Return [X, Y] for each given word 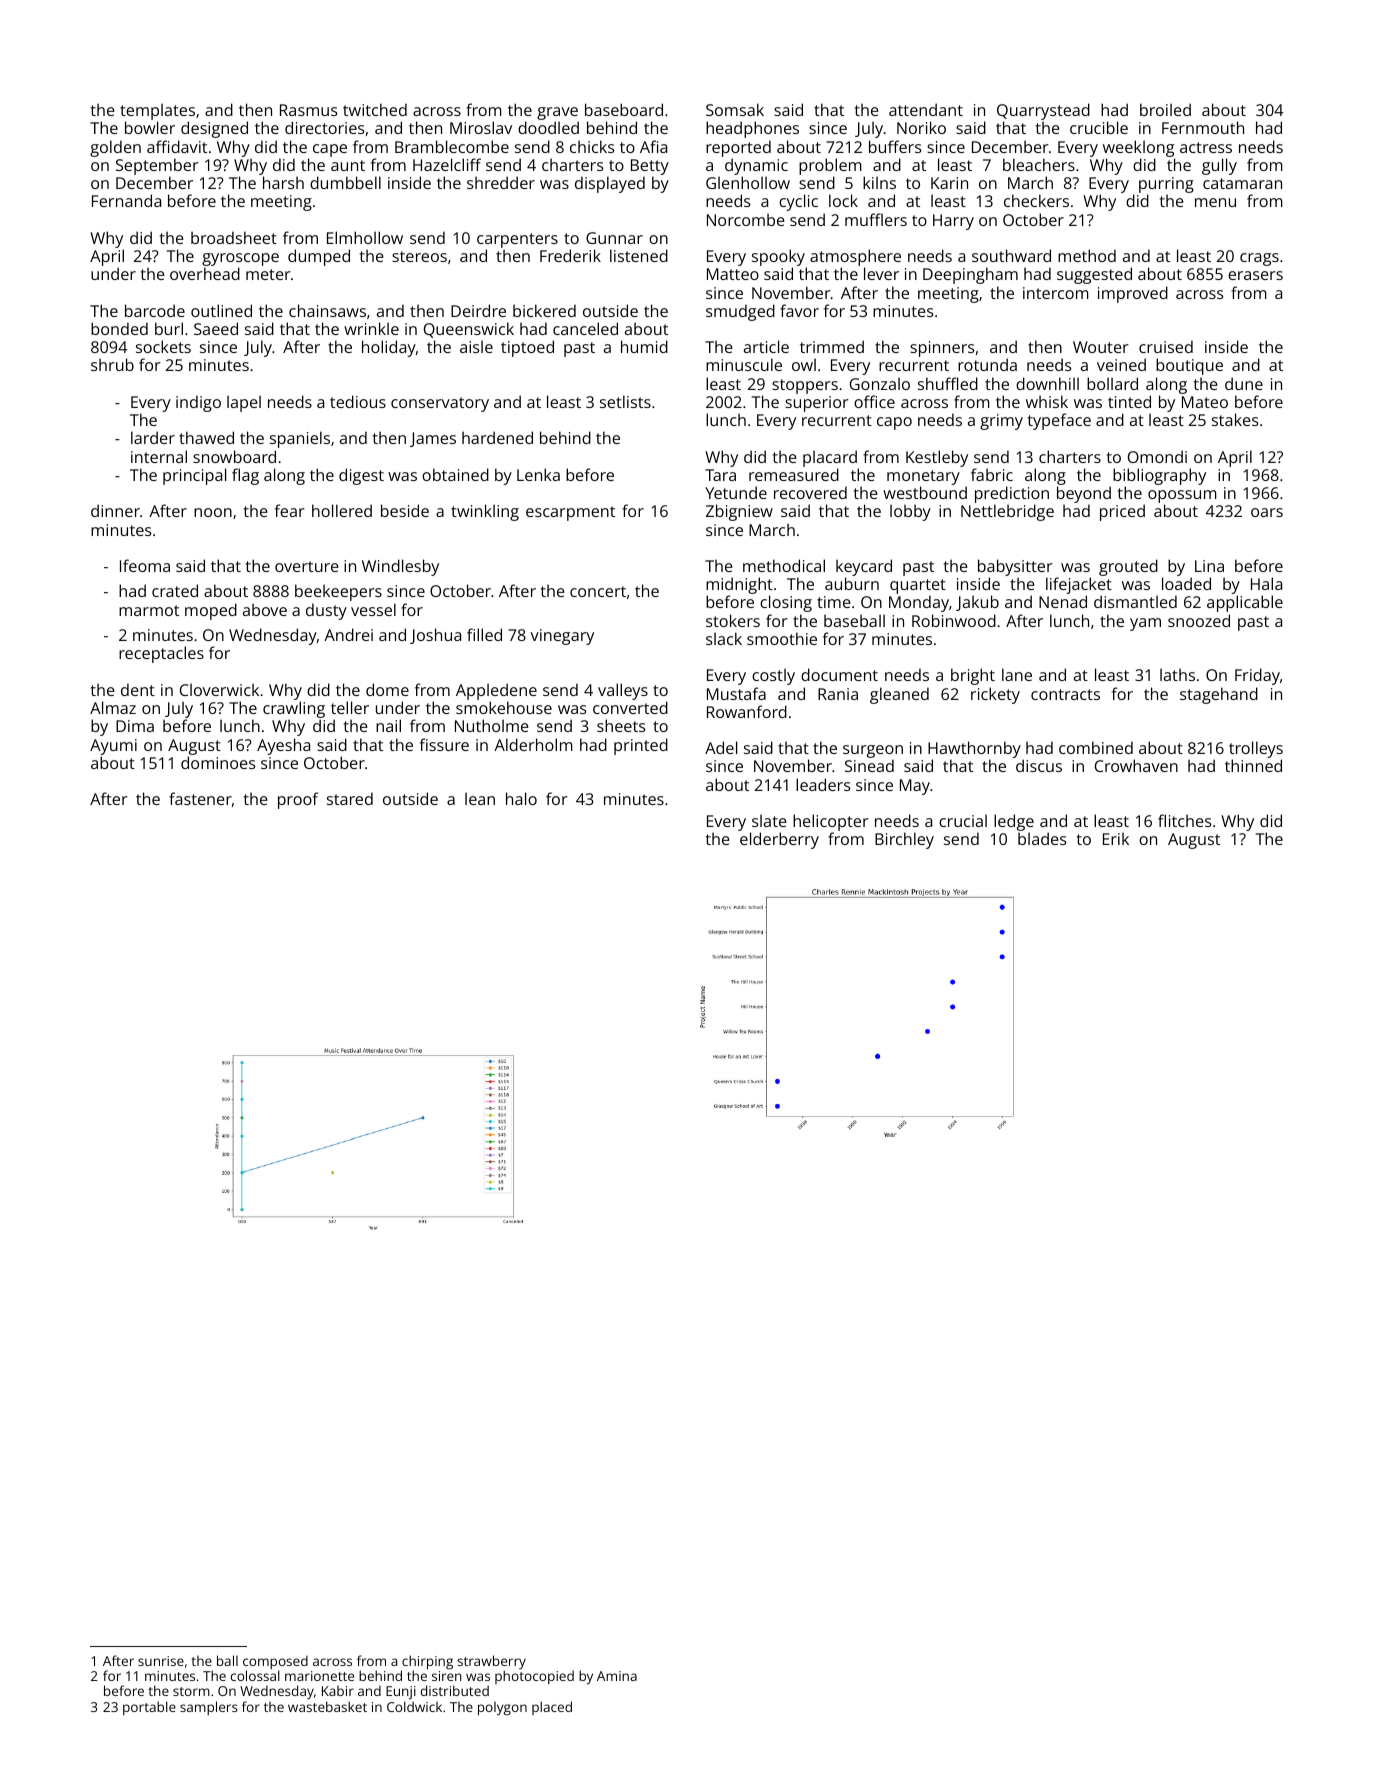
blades [1042, 839]
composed [275, 1662]
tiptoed [527, 348]
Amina [617, 1676]
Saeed [216, 328]
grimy [1001, 422]
